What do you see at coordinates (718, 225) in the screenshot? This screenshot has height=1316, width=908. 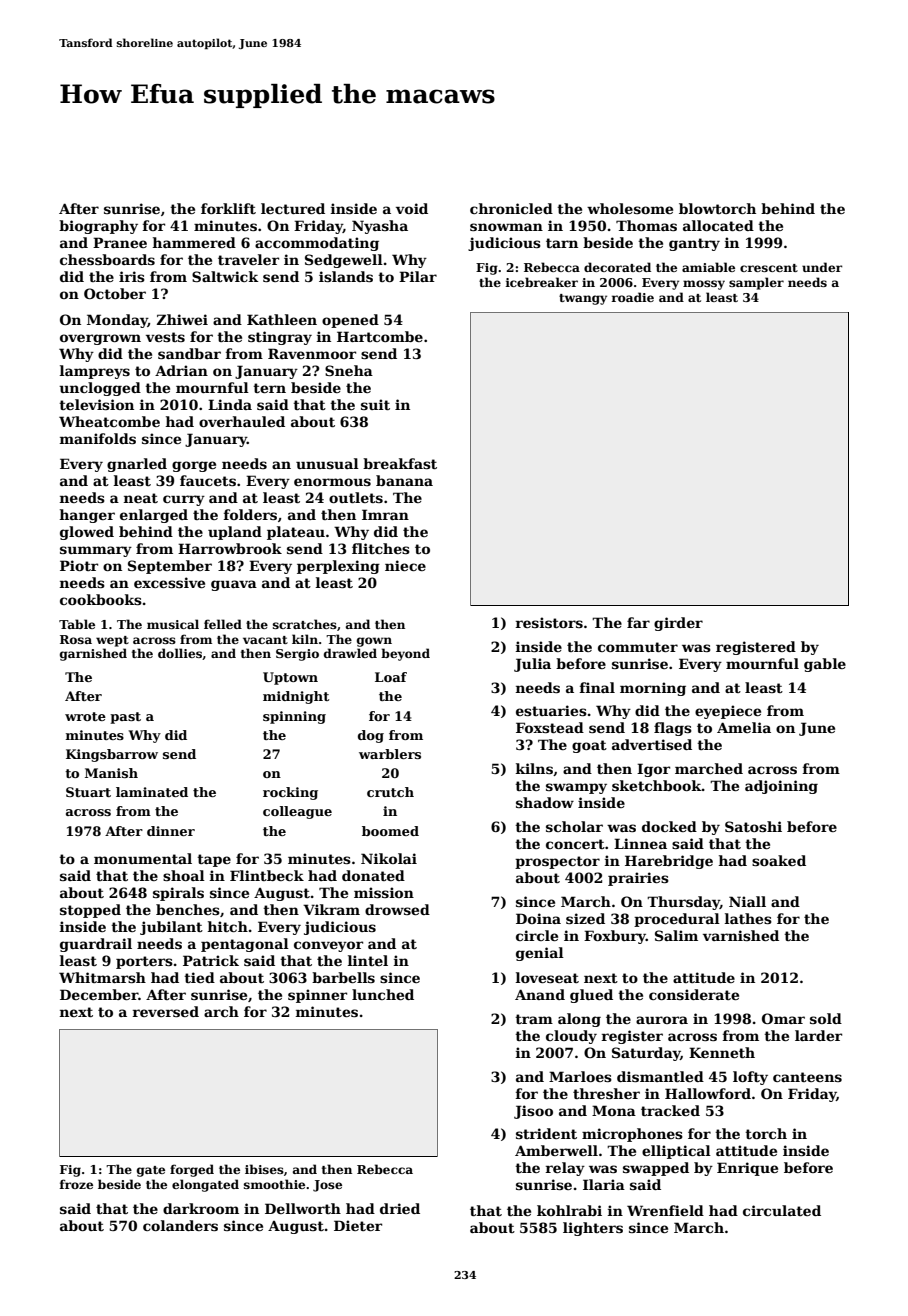 I see `allocated` at bounding box center [718, 225].
